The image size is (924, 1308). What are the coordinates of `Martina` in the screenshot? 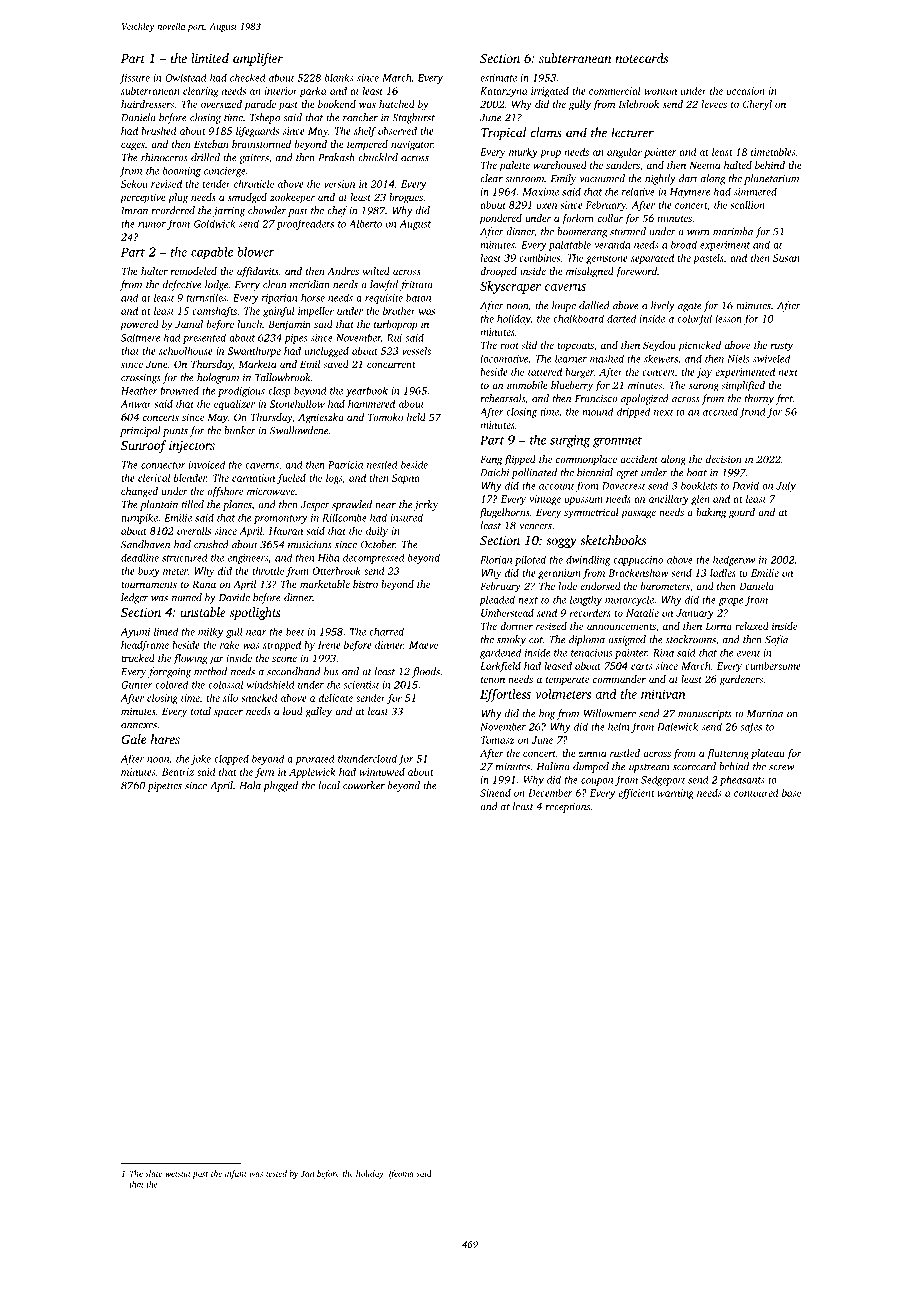 It's located at (765, 714).
